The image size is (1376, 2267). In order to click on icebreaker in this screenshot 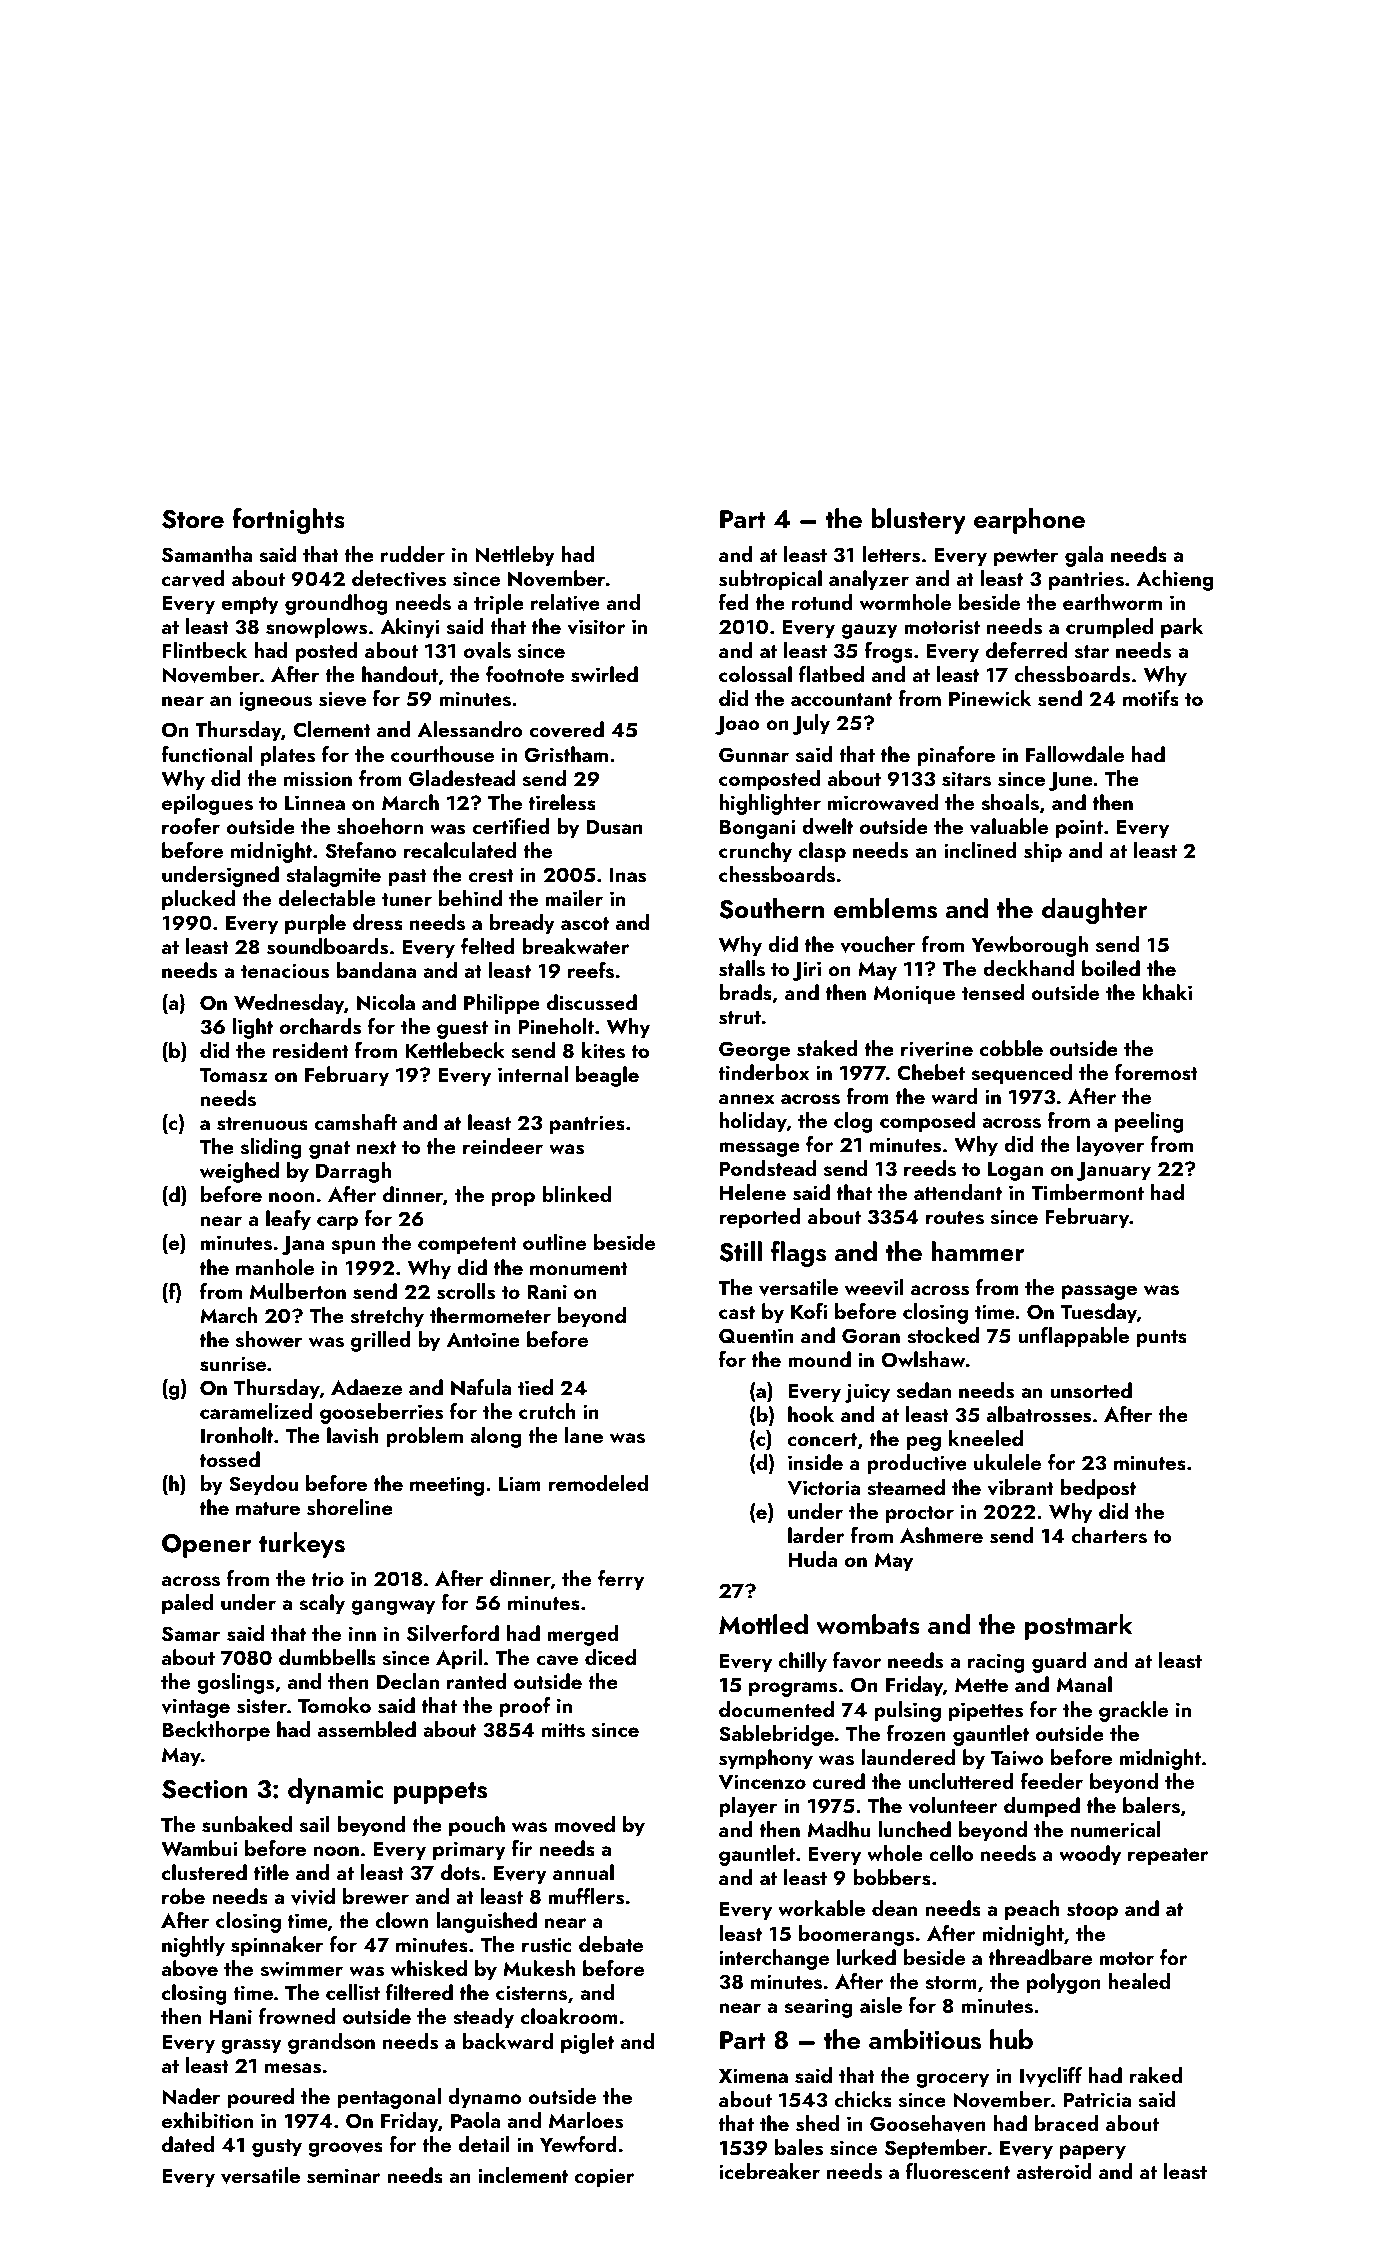, I will do `click(769, 2171)`.
